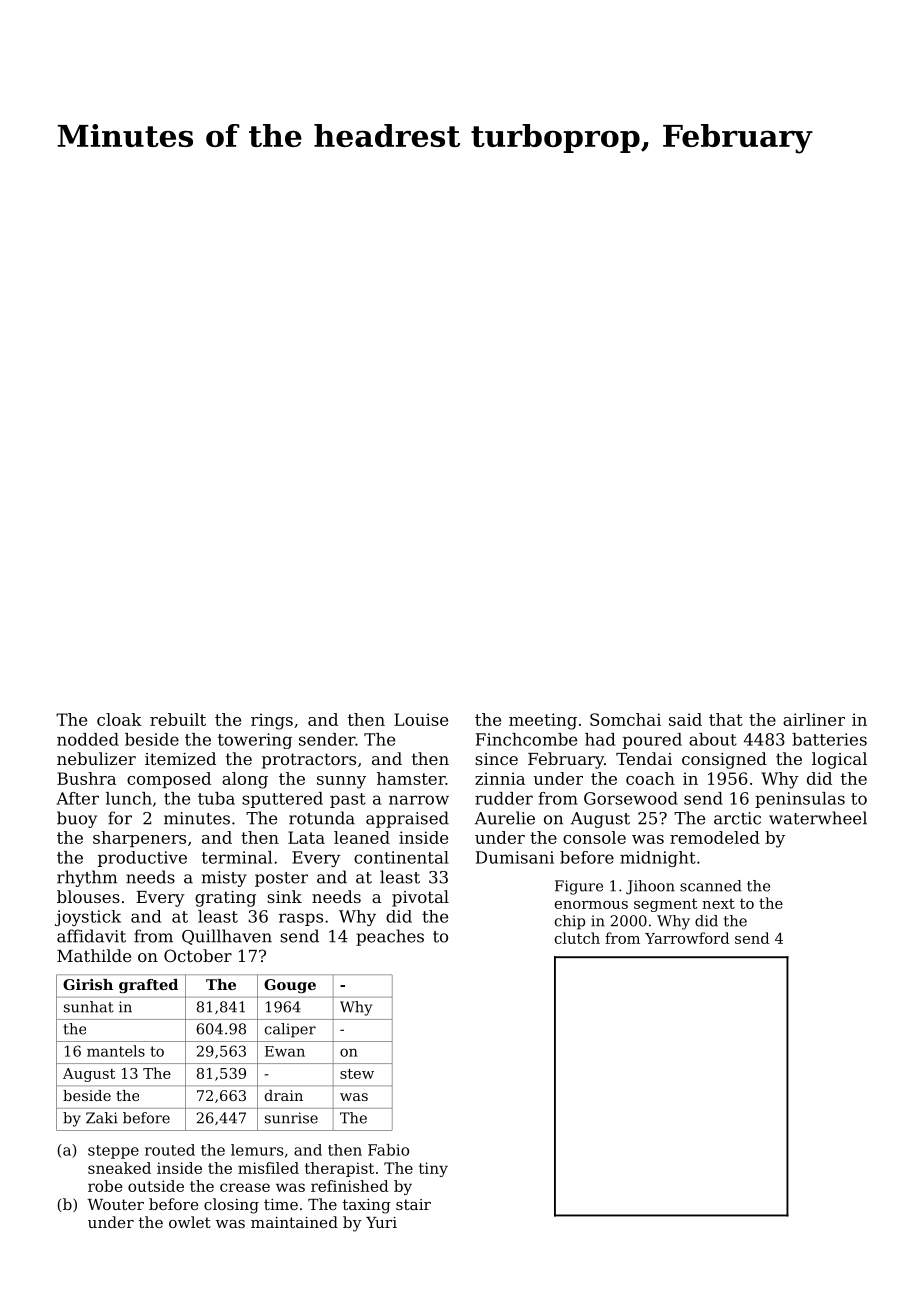 The image size is (924, 1314). Describe the element at coordinates (357, 1074) in the document. I see `stew` at that location.
